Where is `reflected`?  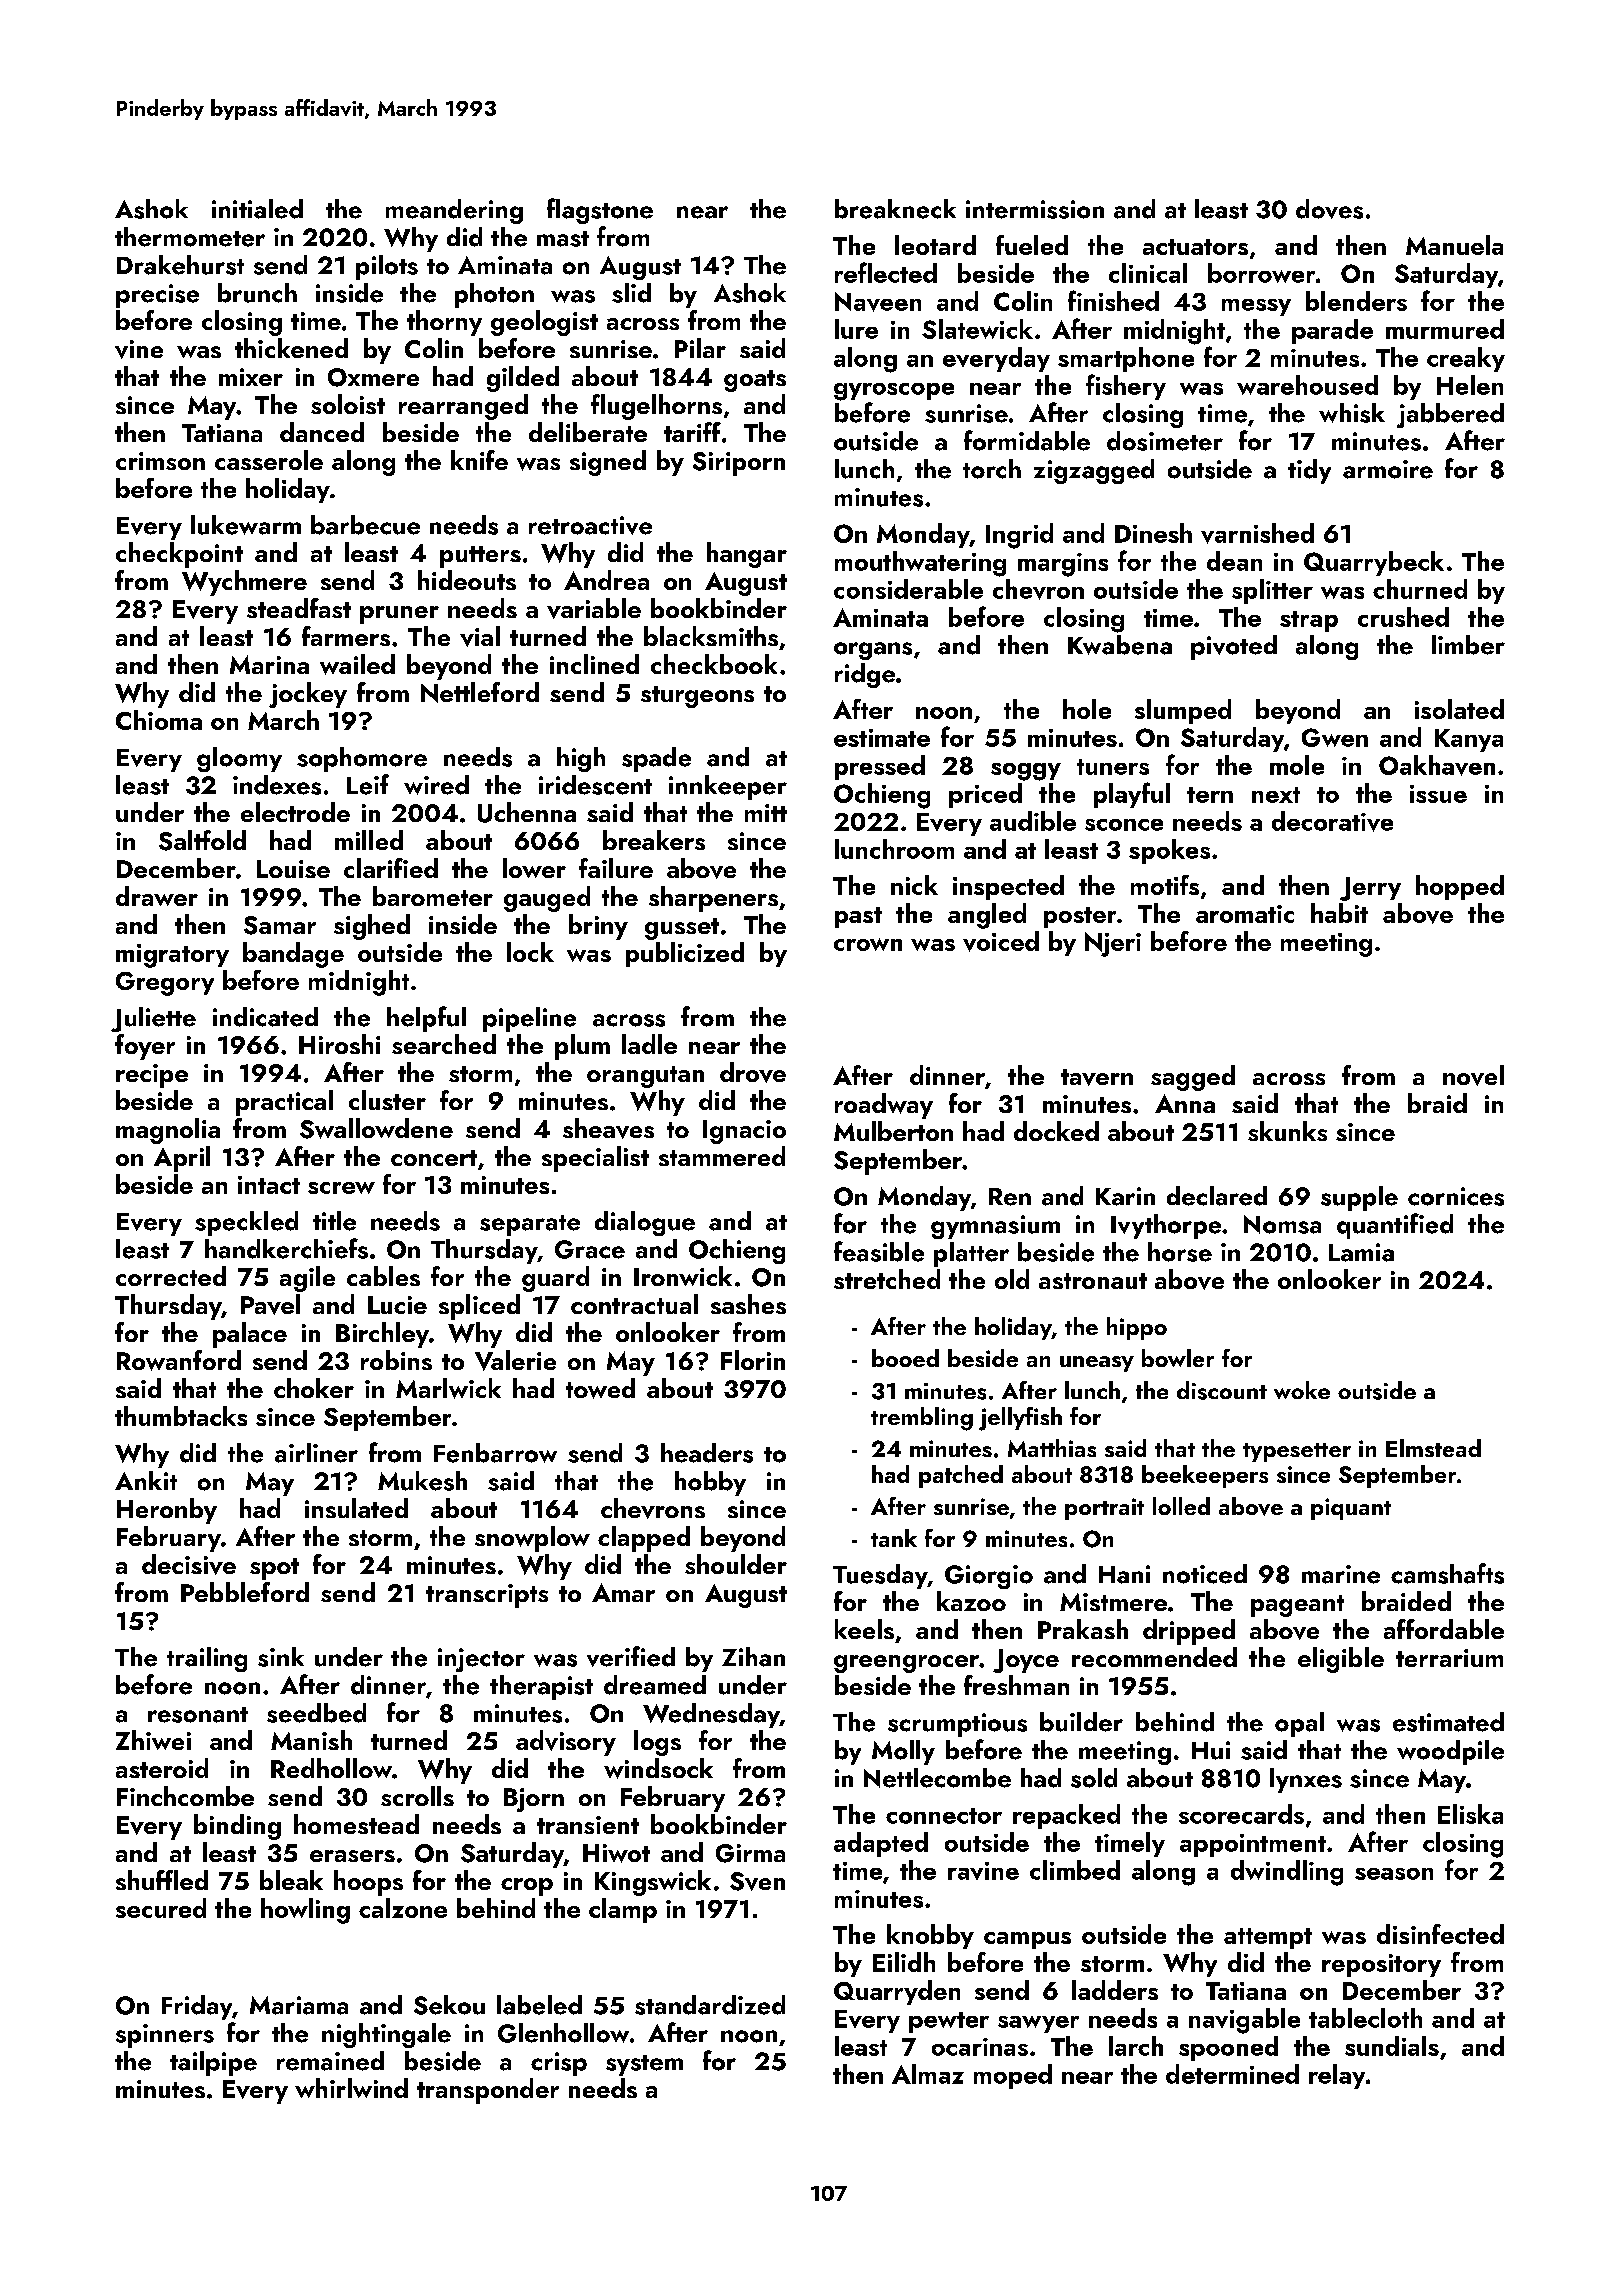 reflected is located at coordinates (886, 272).
